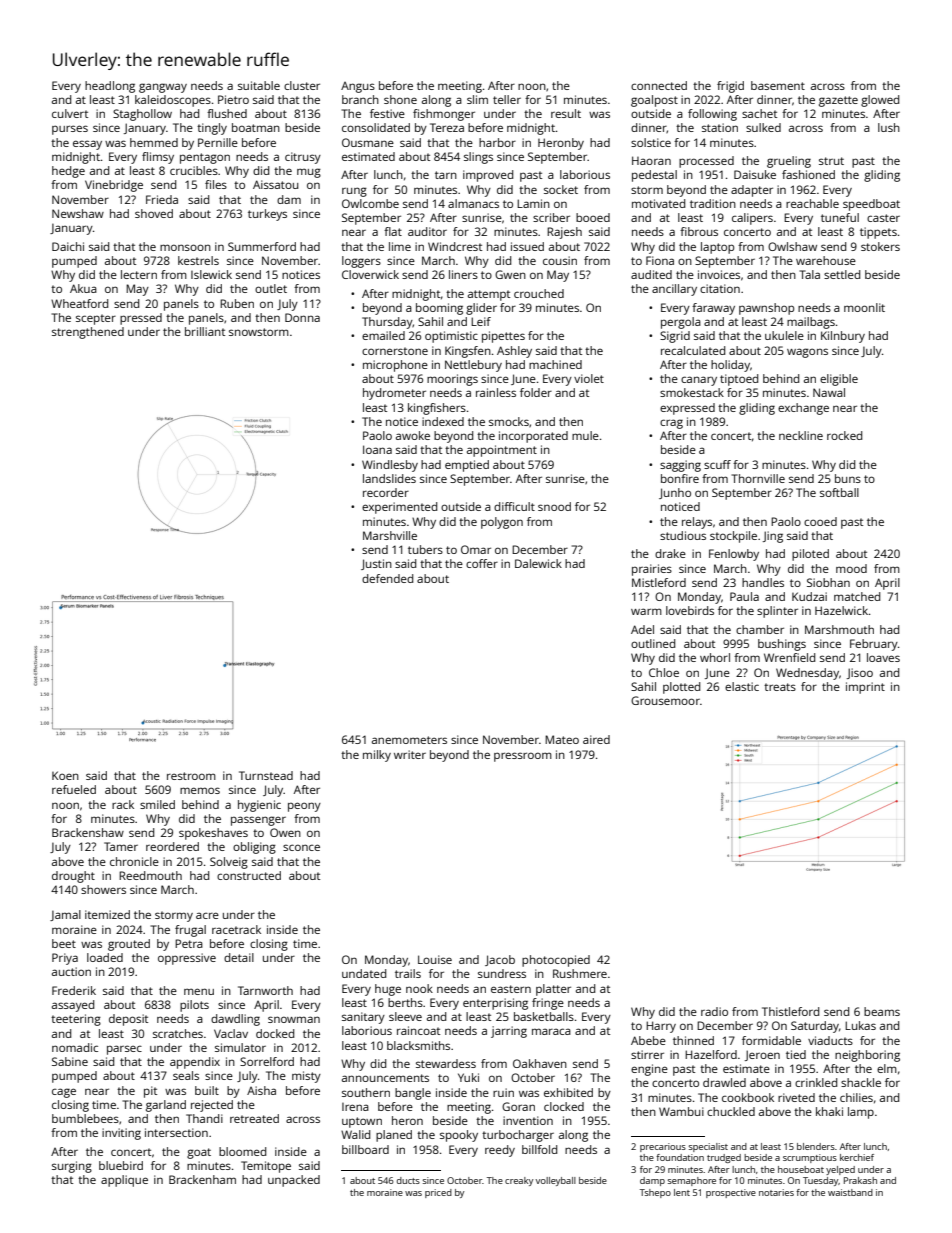  What do you see at coordinates (216, 184) in the page?
I see `files` at bounding box center [216, 184].
